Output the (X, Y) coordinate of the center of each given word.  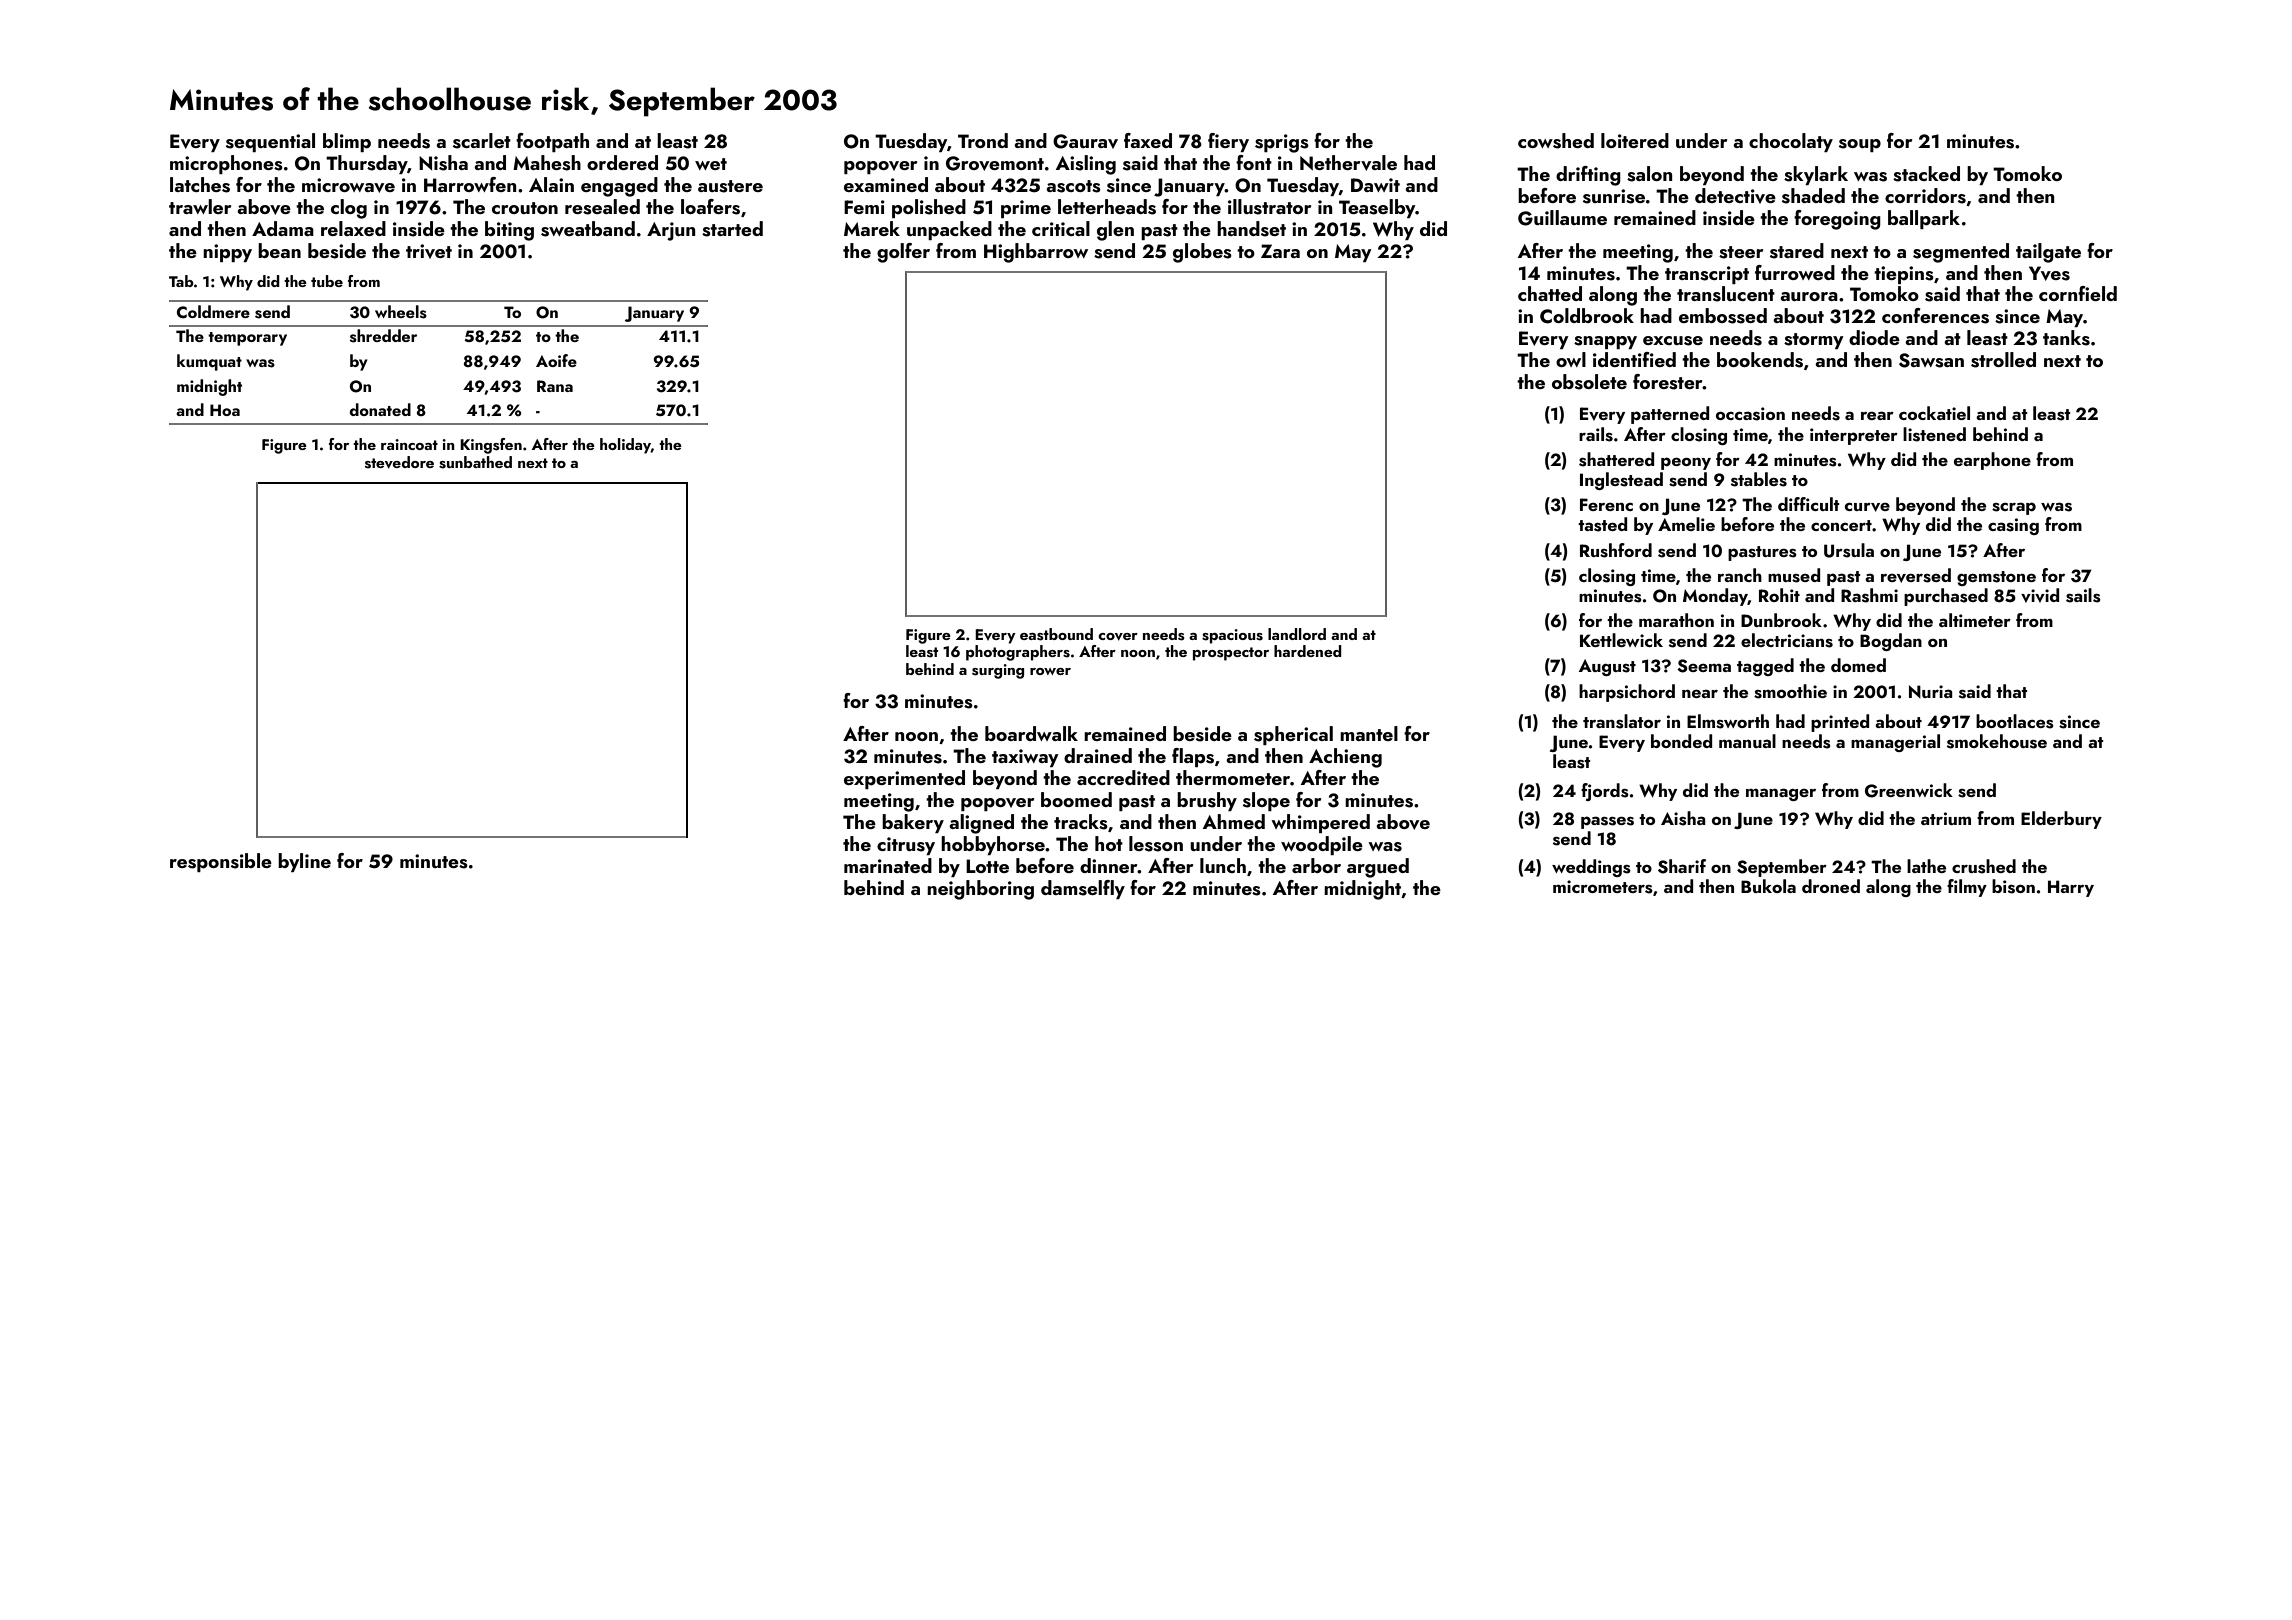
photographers (1018, 653)
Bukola (1768, 886)
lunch (1223, 865)
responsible (221, 862)
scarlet (482, 141)
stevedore (399, 462)
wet (711, 164)
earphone (1992, 461)
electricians (1787, 640)
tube (327, 281)
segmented (1961, 253)
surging (998, 671)
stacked (1926, 174)
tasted (1602, 524)
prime (1026, 209)
